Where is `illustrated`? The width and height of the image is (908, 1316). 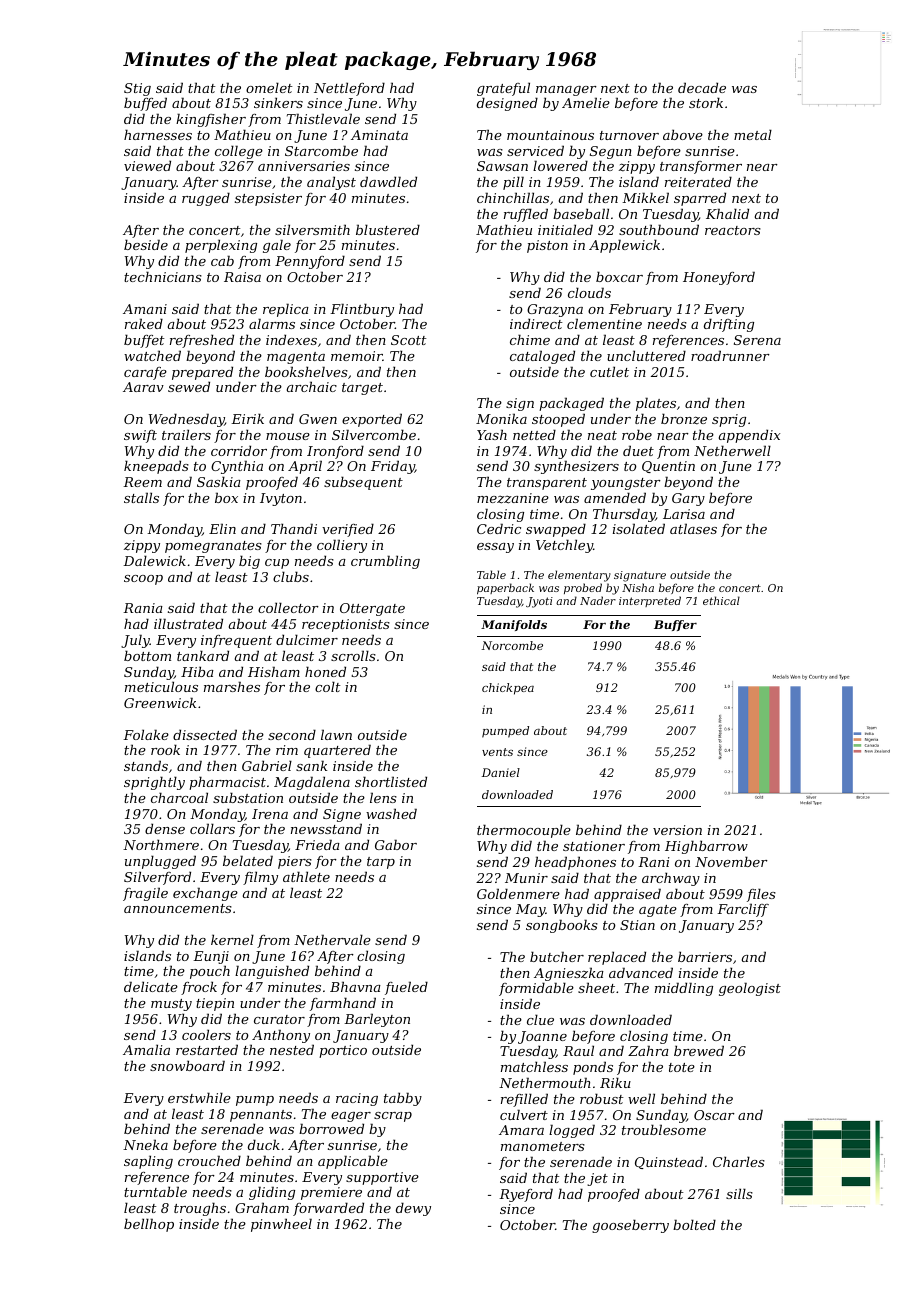 illustrated is located at coordinates (188, 623).
